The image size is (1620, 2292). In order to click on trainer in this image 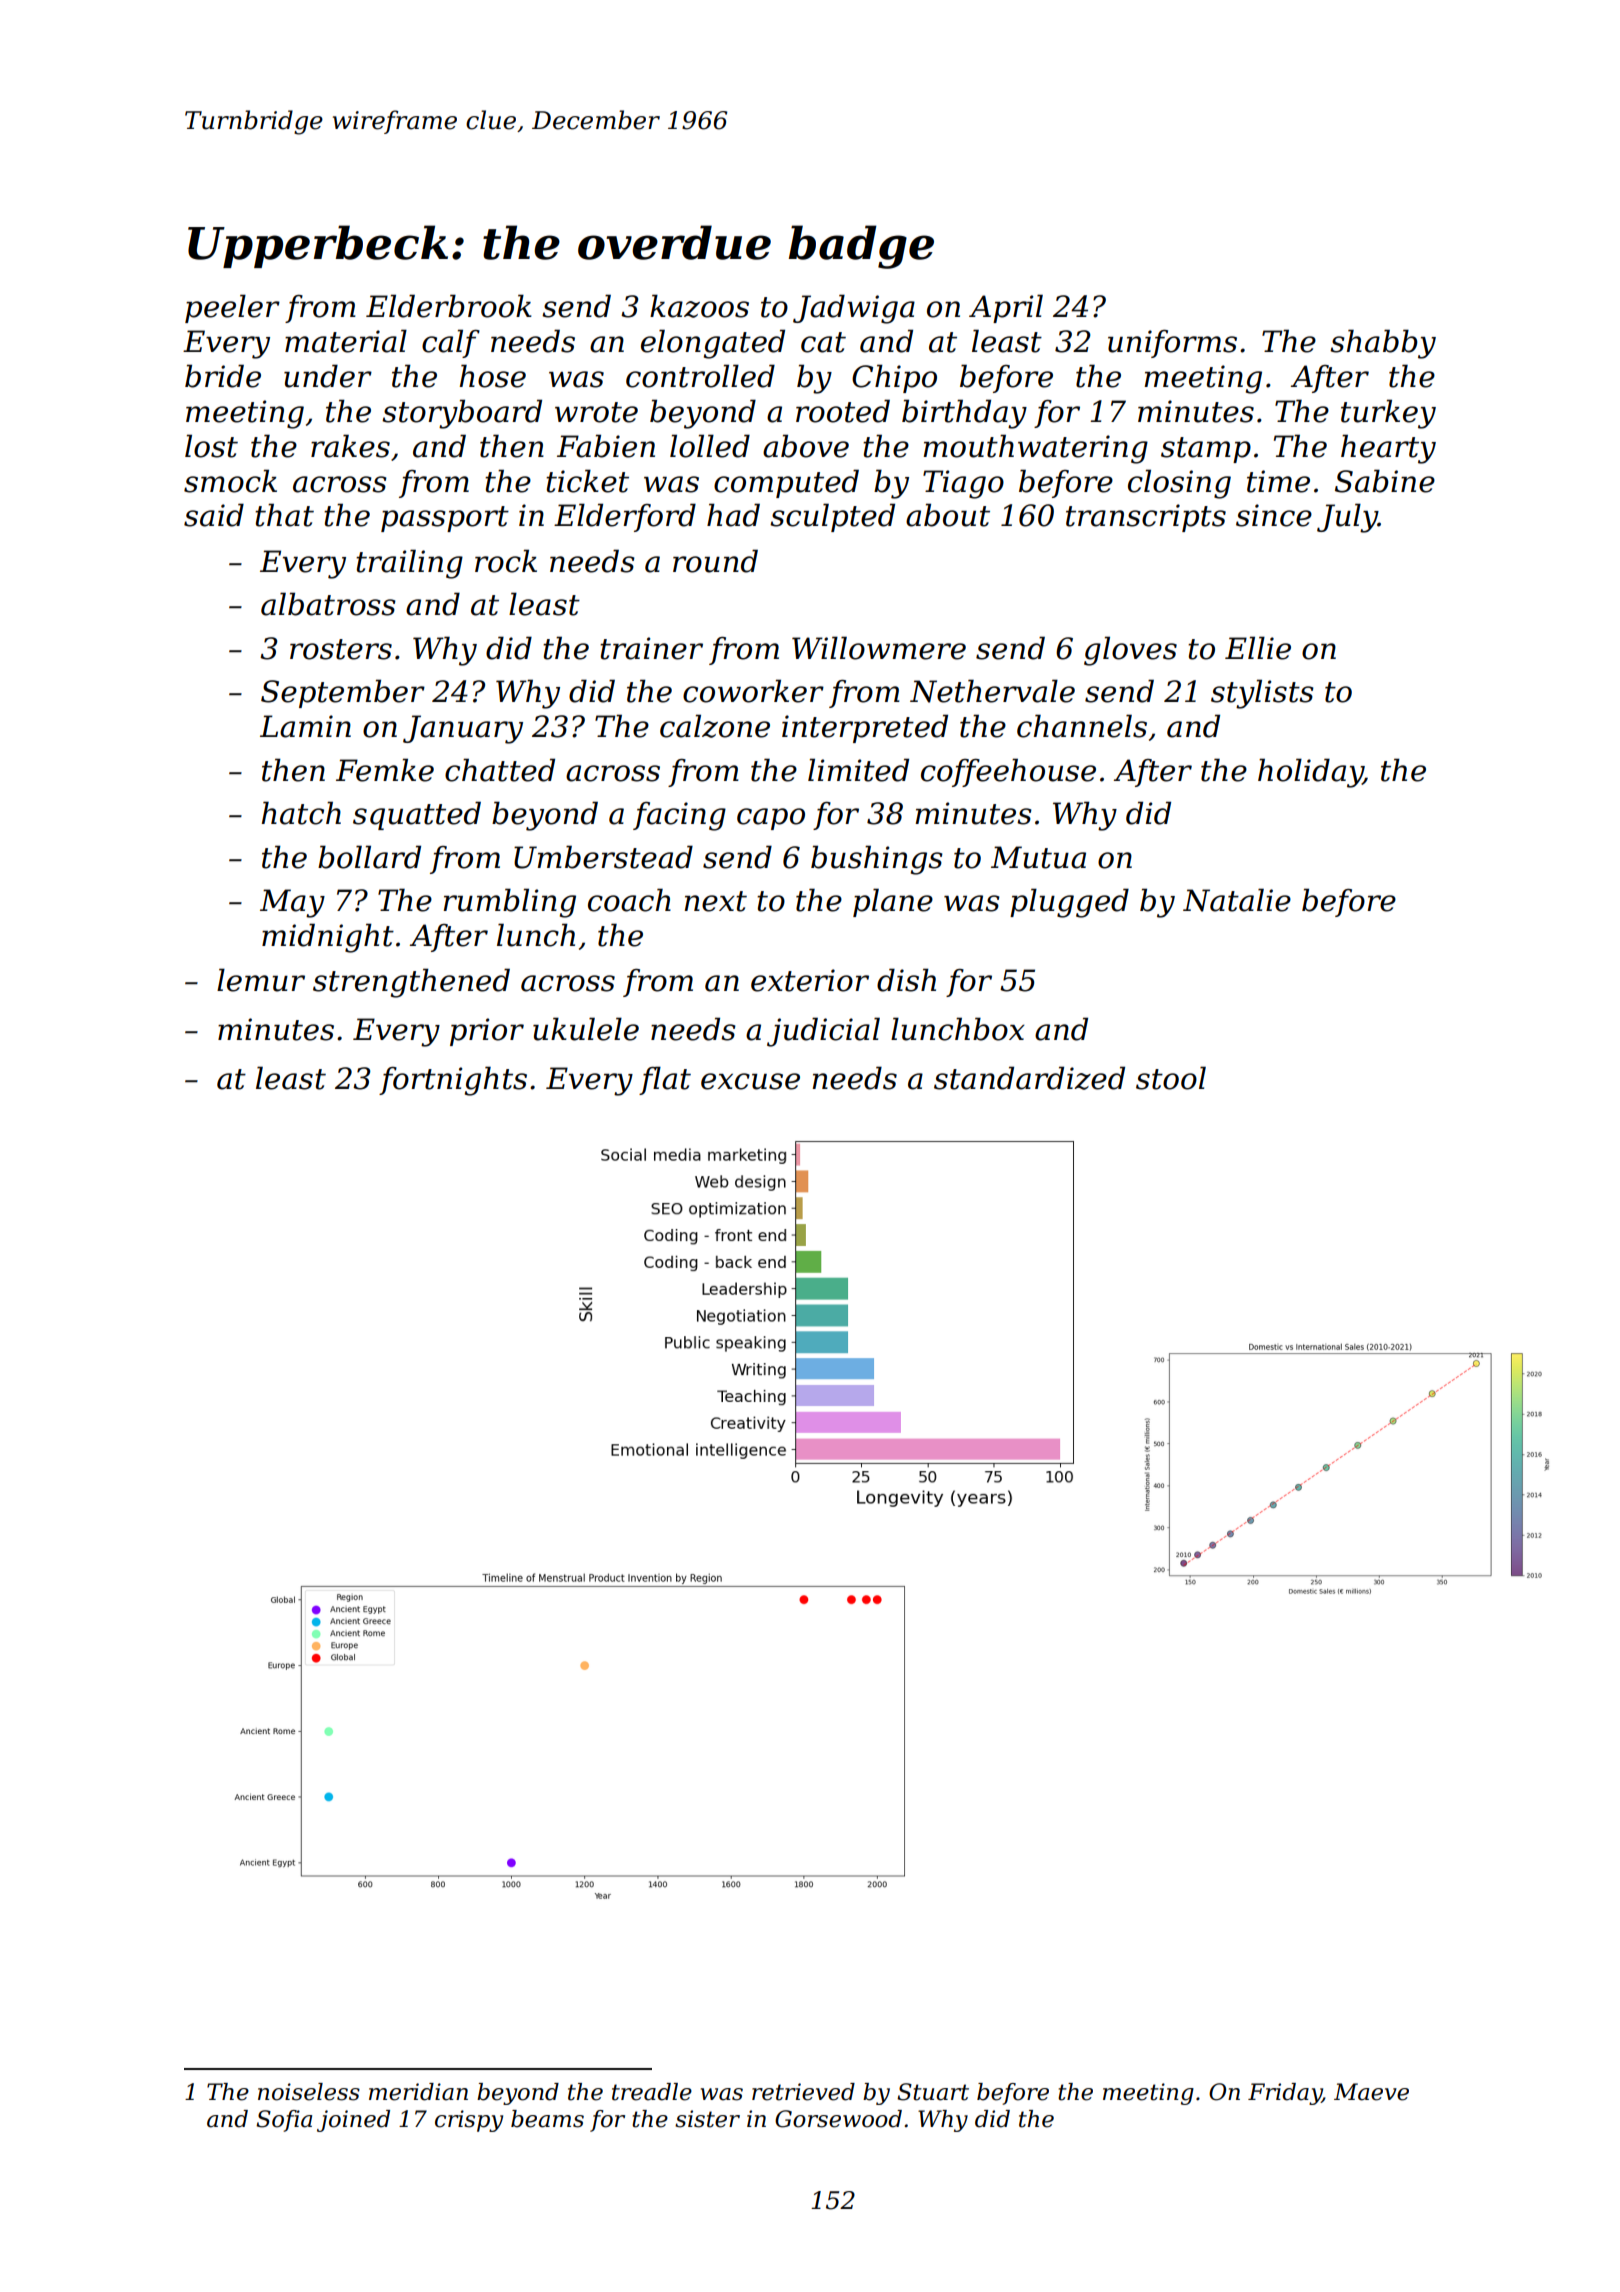, I will do `click(651, 648)`.
